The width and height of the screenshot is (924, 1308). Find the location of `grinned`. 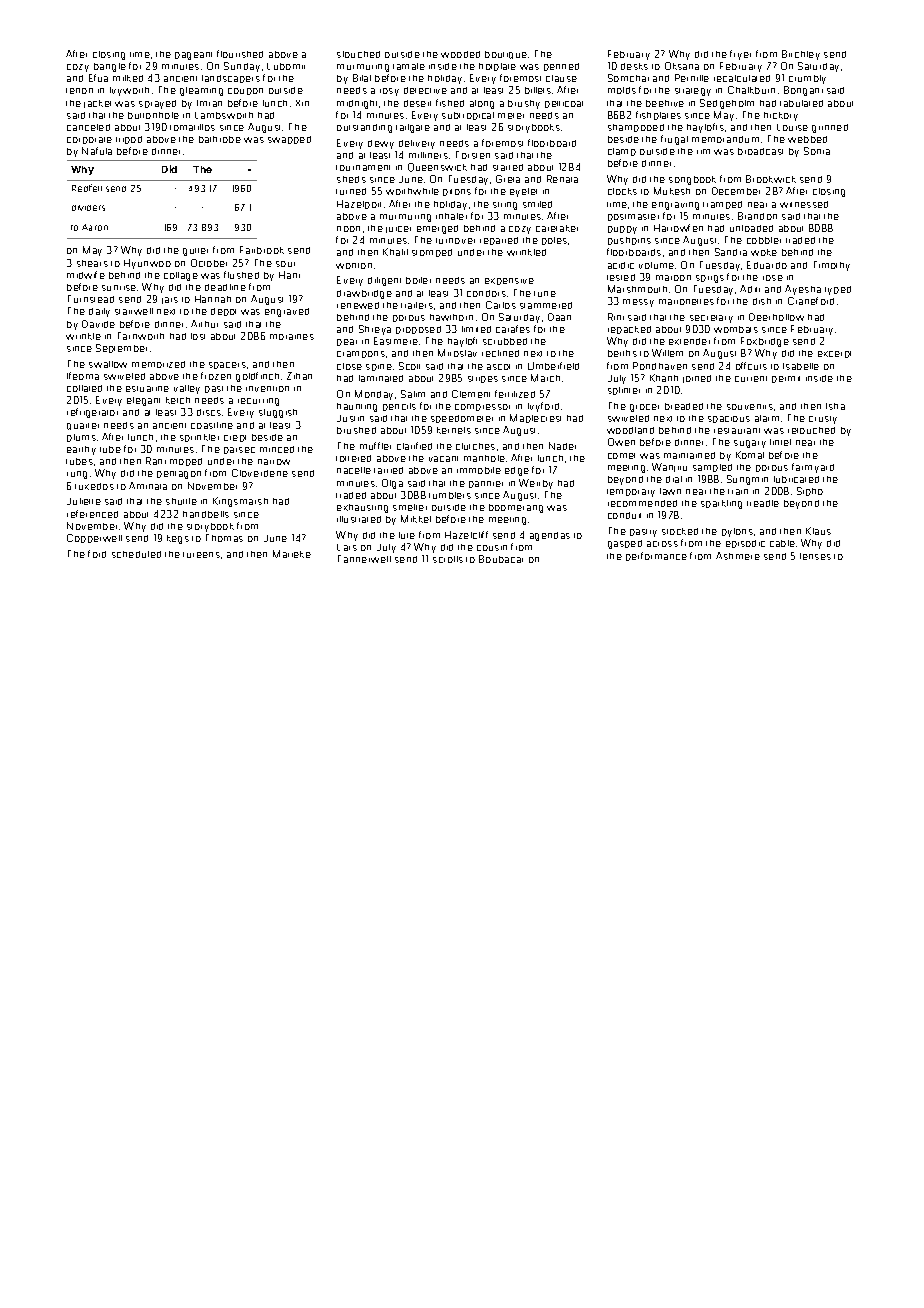

grinned is located at coordinates (830, 128).
